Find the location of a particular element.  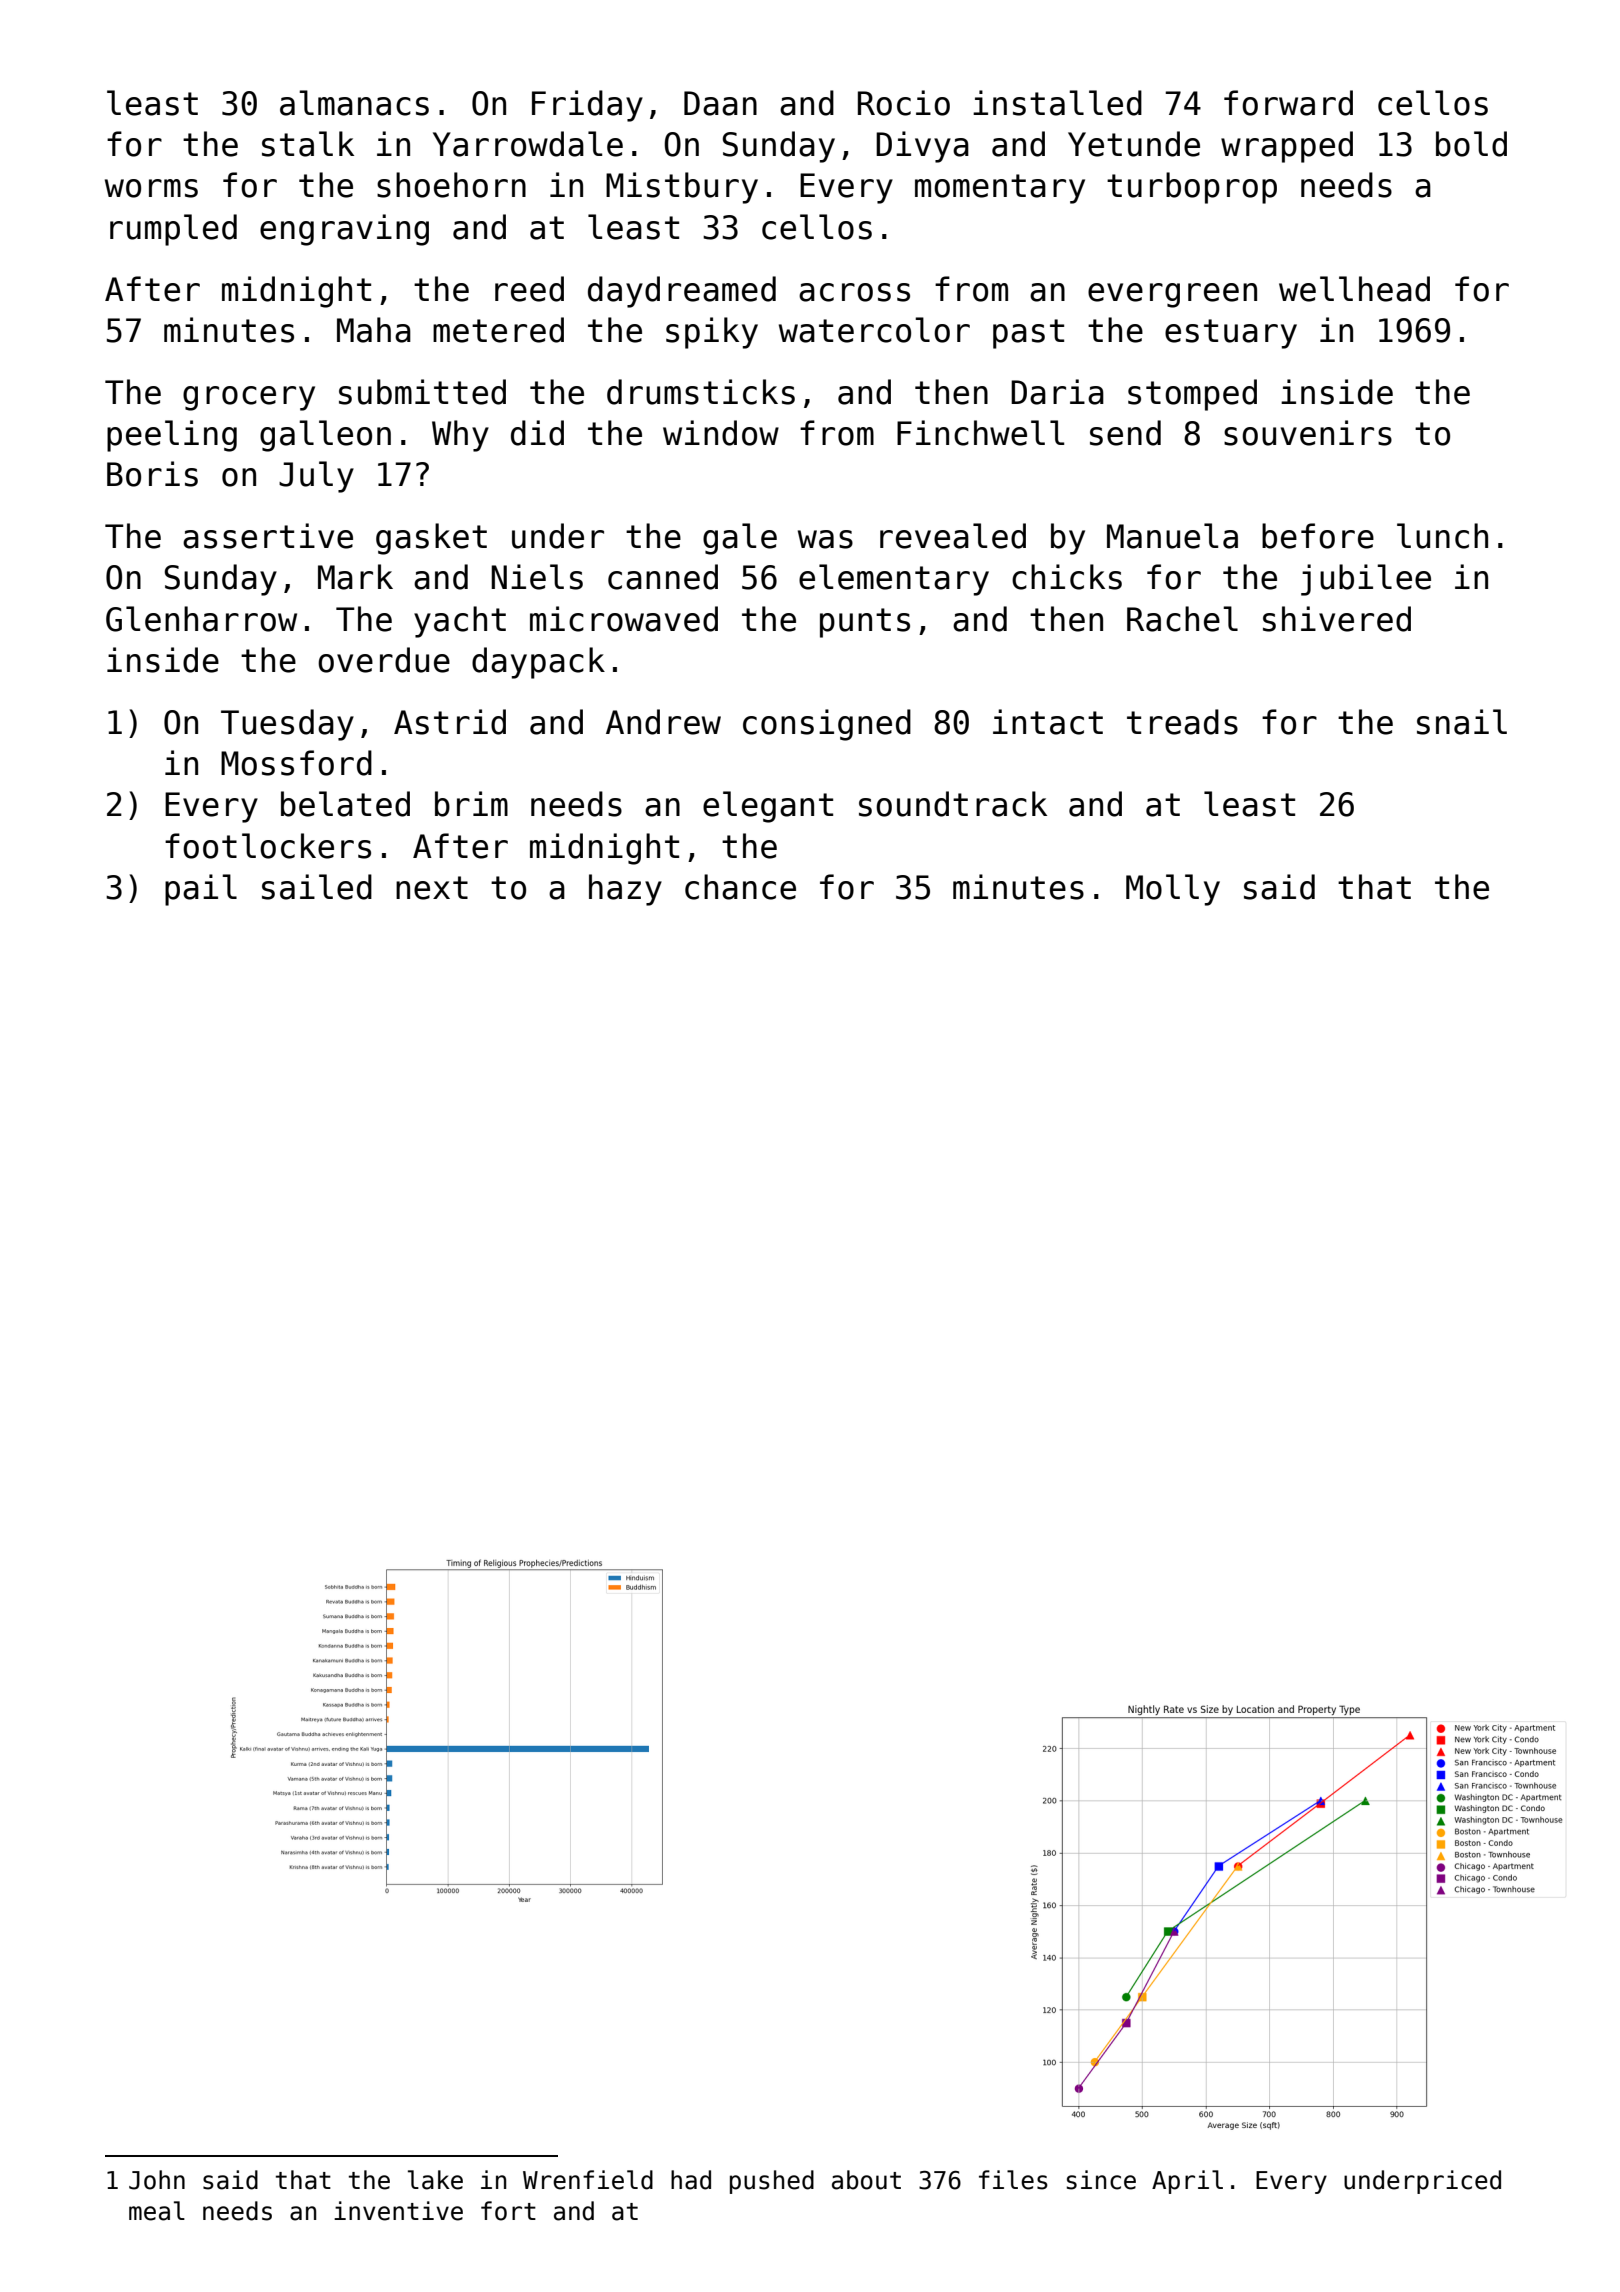

John is located at coordinates (157, 2180).
